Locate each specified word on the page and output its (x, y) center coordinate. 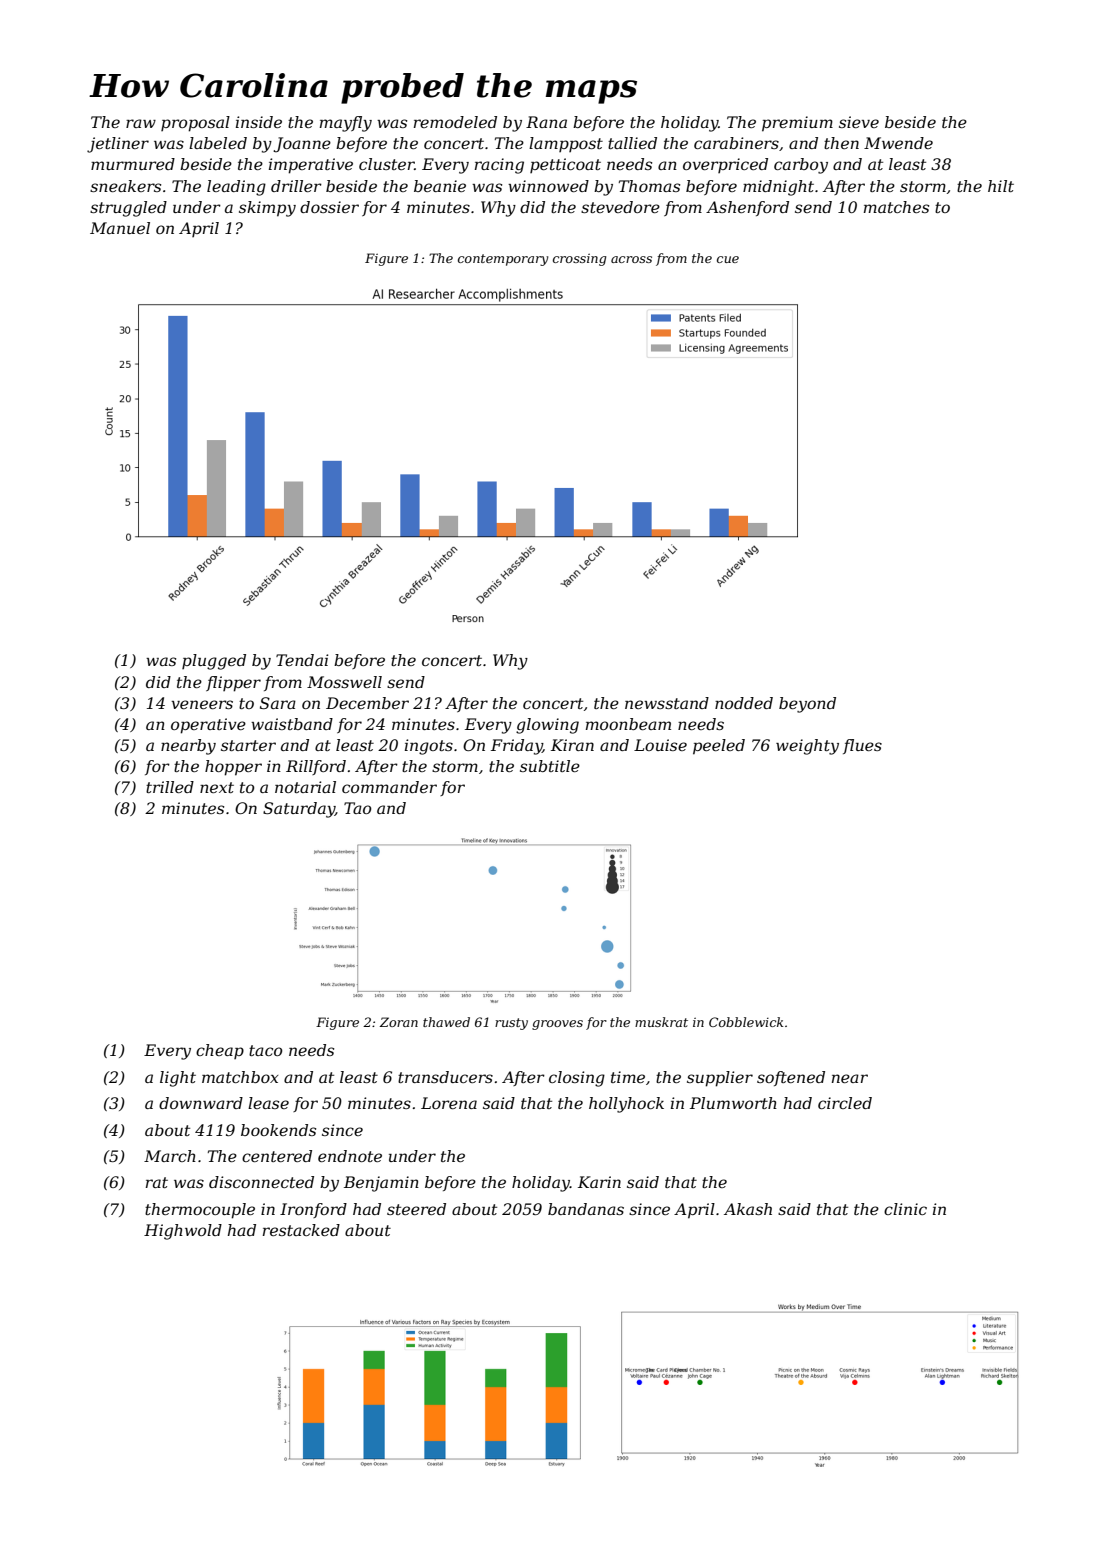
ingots (429, 747)
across (631, 259)
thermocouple (200, 1211)
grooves (557, 1025)
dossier (329, 207)
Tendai (302, 660)
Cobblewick (746, 1022)
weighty (807, 747)
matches (896, 207)
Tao (357, 808)
